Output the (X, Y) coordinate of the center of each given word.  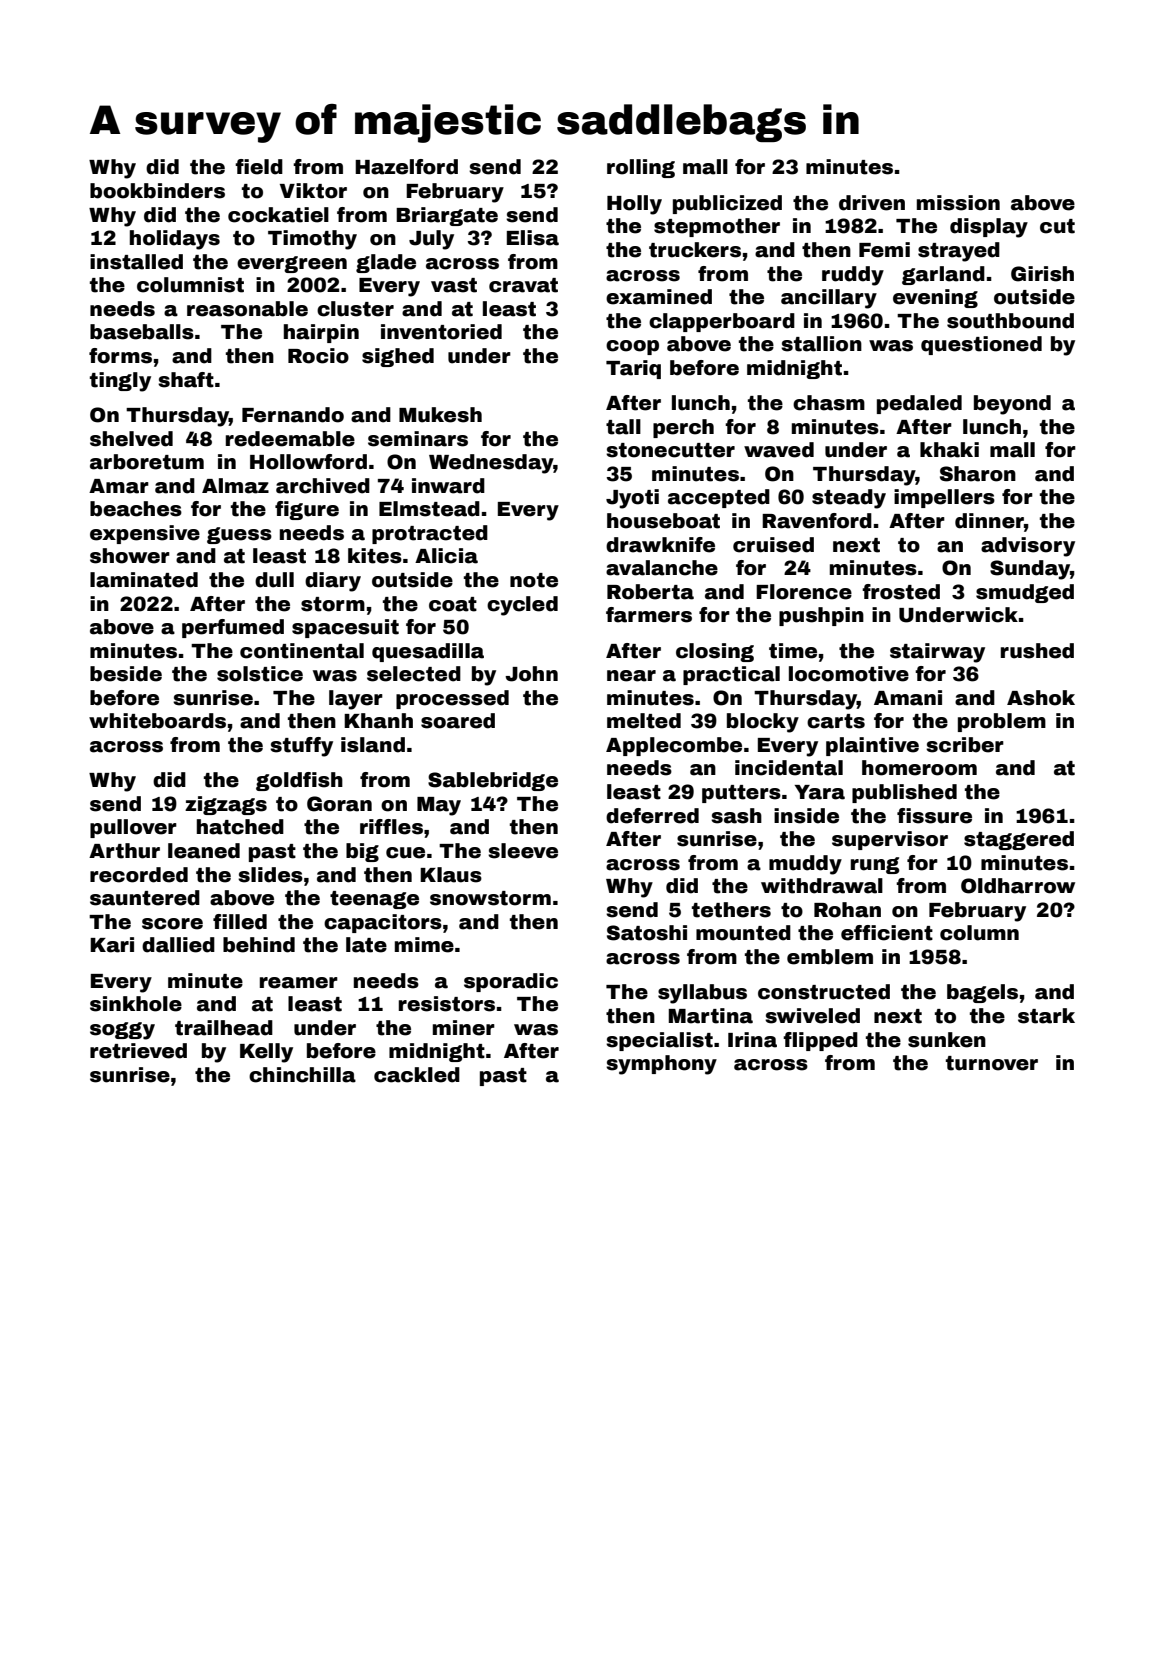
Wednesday (491, 464)
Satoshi (647, 933)
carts (836, 721)
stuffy (301, 747)
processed (452, 699)
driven (872, 203)
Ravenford (817, 521)
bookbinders (157, 191)
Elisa (533, 238)
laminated (144, 580)
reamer (299, 983)
